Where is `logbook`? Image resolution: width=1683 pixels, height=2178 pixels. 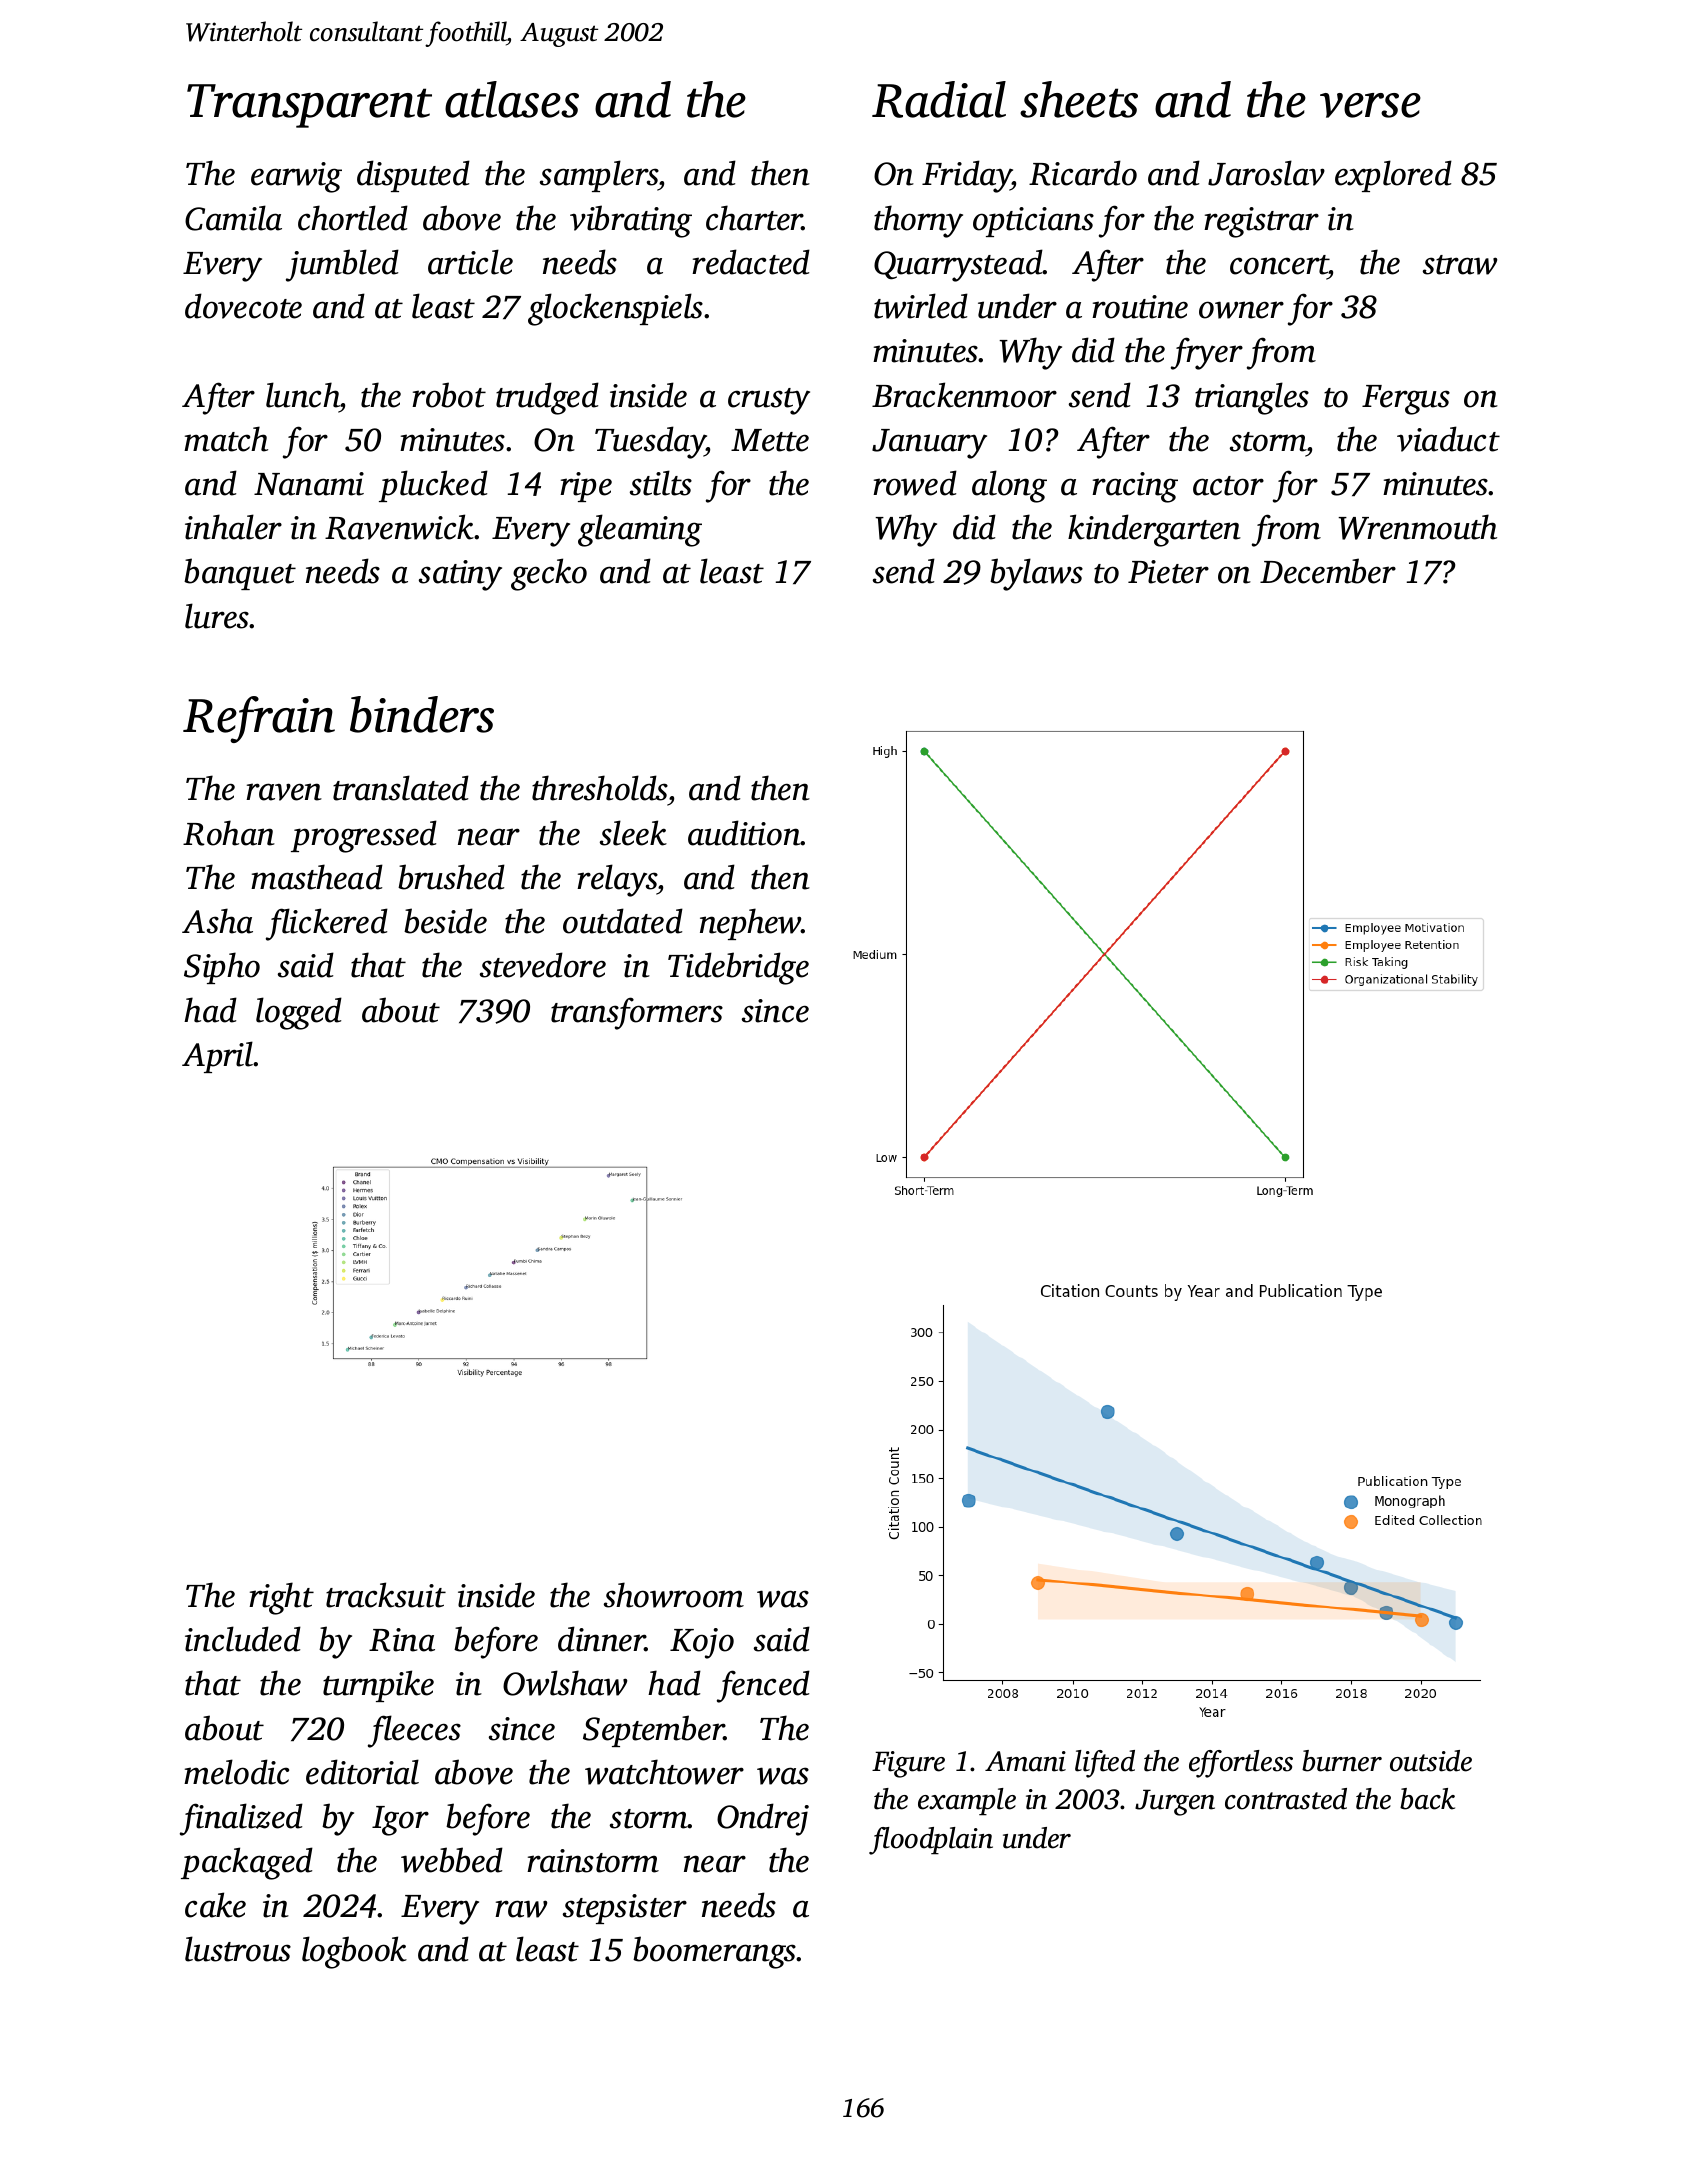
logbook is located at coordinates (354, 1952).
